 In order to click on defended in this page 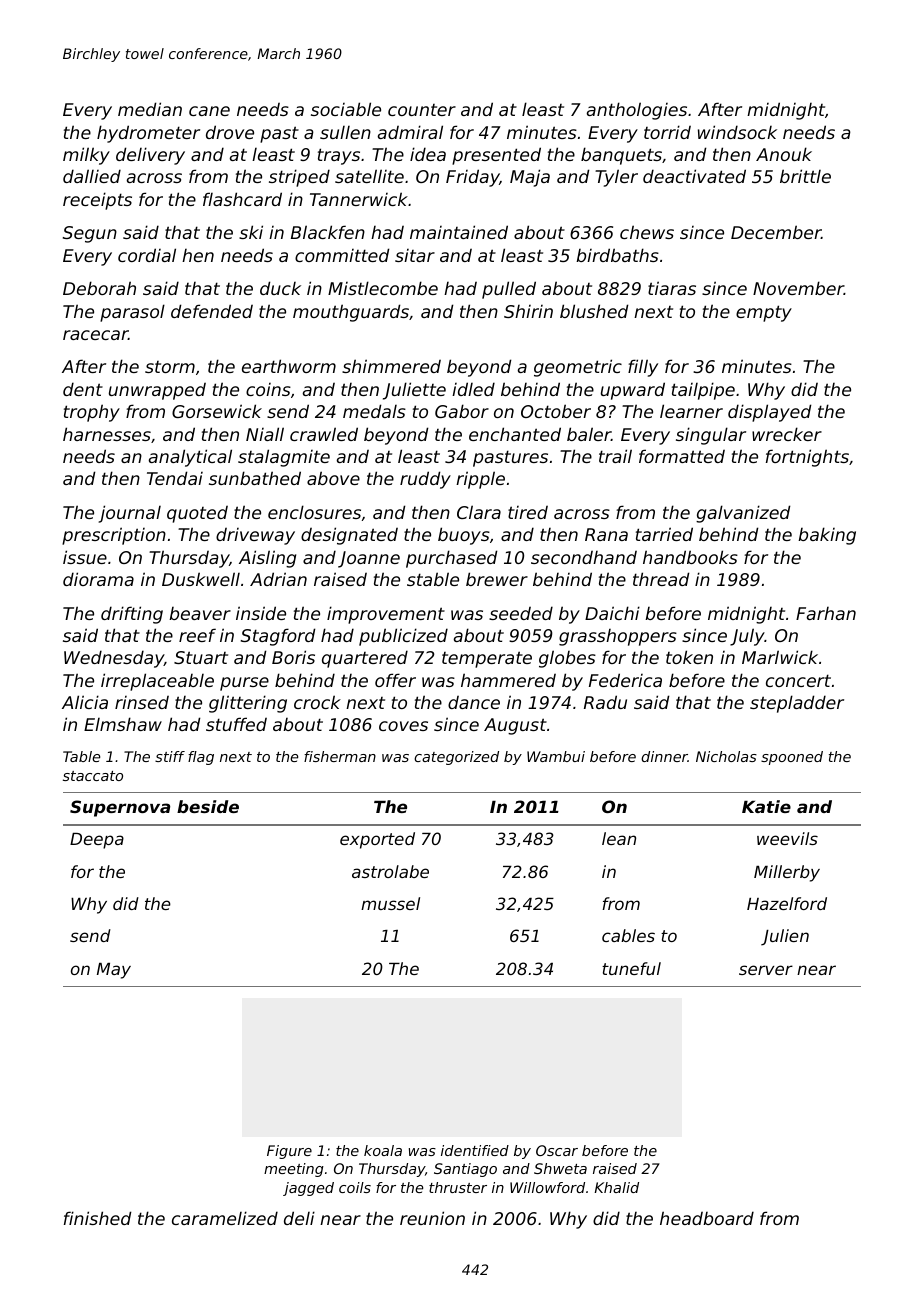, I will do `click(212, 311)`.
